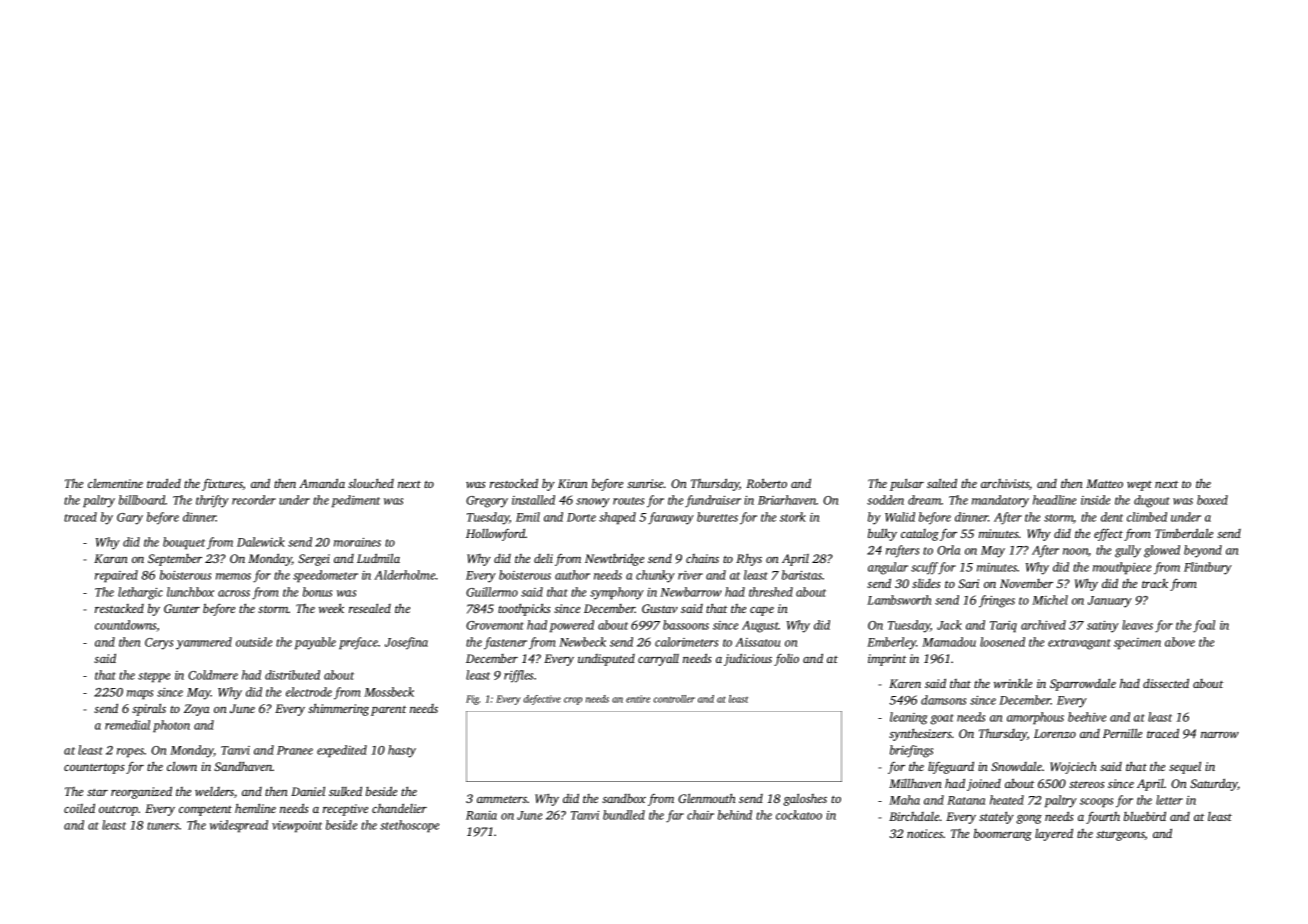 This screenshot has height=924, width=1308. Describe the element at coordinates (126, 626) in the screenshot. I see `countdowns` at that location.
